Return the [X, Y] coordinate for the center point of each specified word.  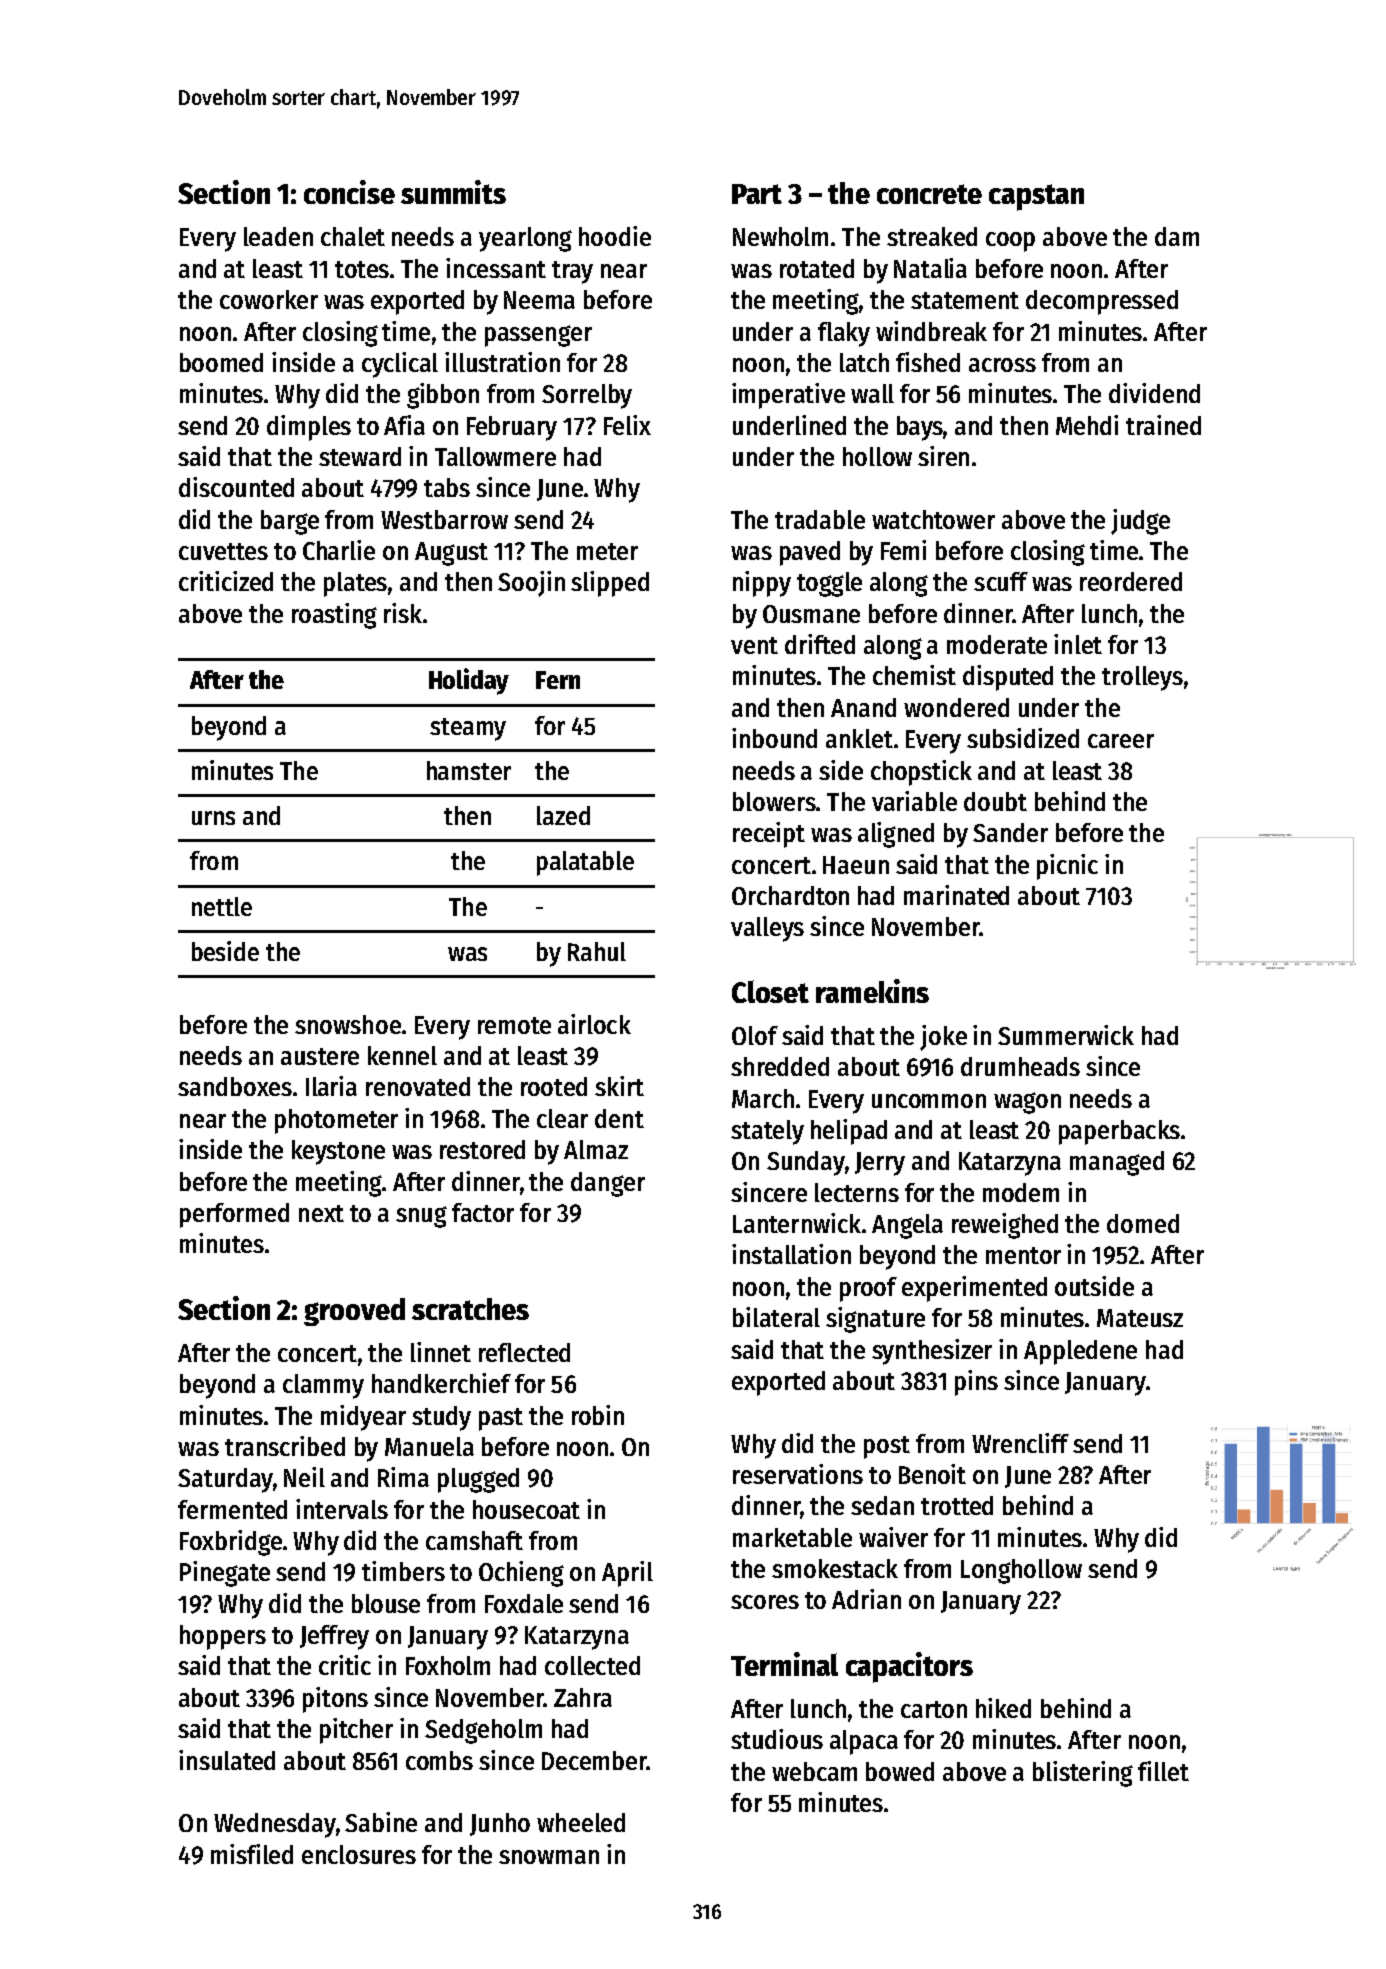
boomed [221, 362]
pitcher [356, 1731]
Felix [627, 425]
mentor [1023, 1255]
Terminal [784, 1664]
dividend [1154, 393]
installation [791, 1254]
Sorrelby [587, 396]
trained [1163, 425]
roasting [334, 616]
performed [234, 1215]
